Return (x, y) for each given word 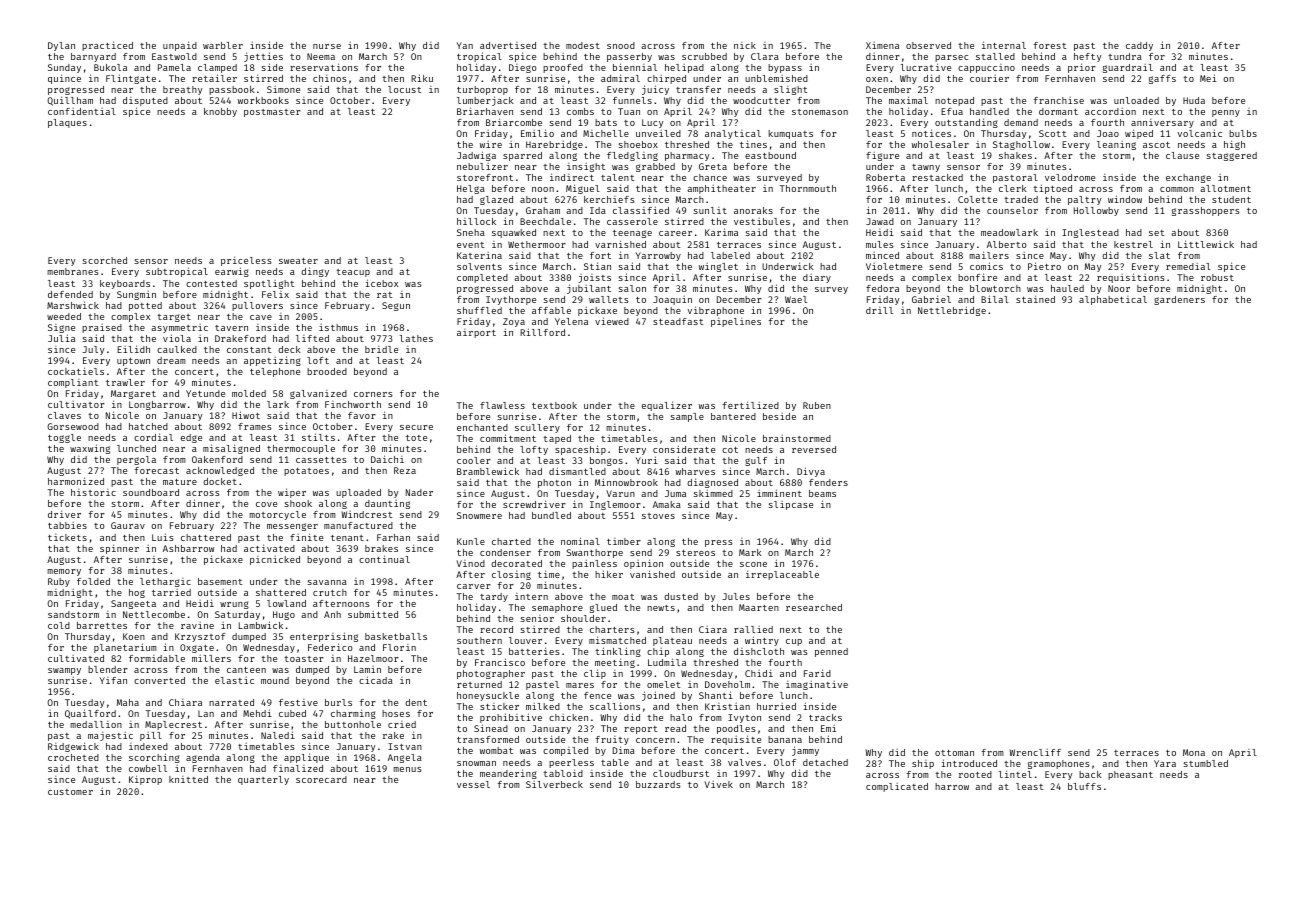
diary (817, 278)
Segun (396, 306)
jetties (263, 57)
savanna (327, 582)
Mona (1194, 752)
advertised (508, 45)
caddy (1139, 46)
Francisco (500, 662)
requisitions (1131, 278)
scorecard (321, 779)
